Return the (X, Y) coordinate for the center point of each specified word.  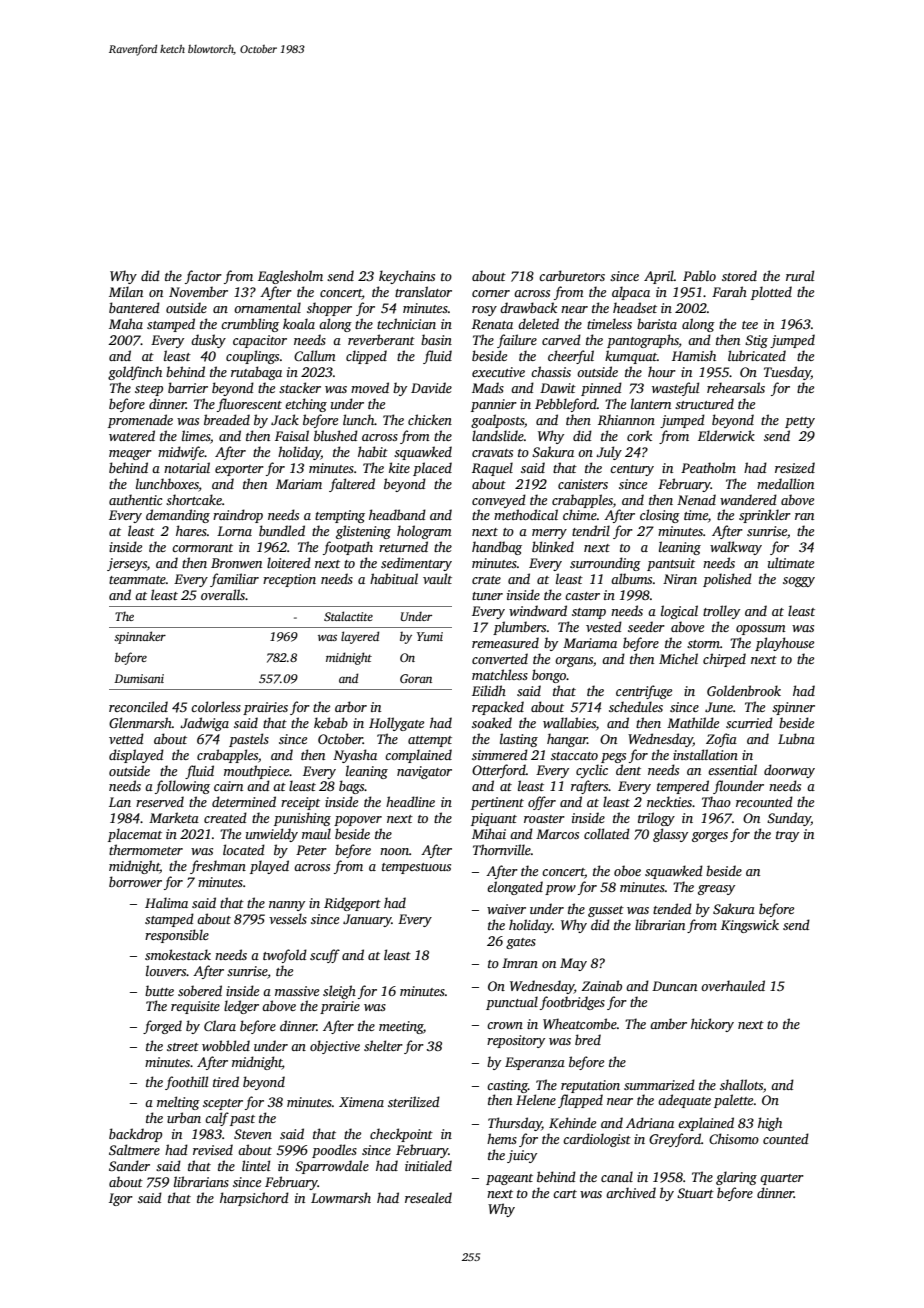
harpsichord (254, 1199)
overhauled (733, 985)
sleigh (339, 992)
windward (538, 610)
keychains (407, 277)
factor (203, 277)
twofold (285, 956)
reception (289, 580)
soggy (799, 582)
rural (800, 275)
